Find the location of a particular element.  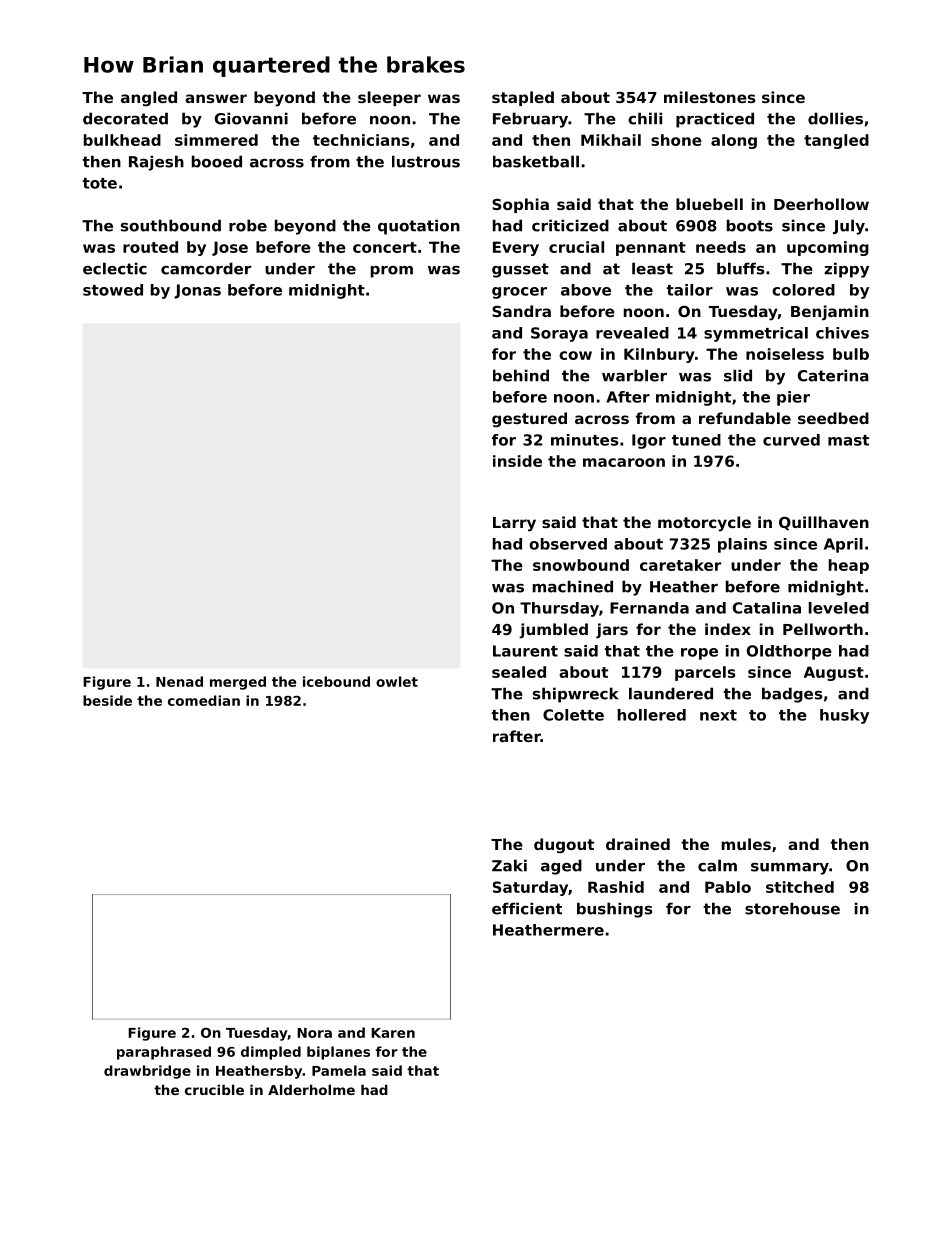

criticized is located at coordinates (570, 225).
